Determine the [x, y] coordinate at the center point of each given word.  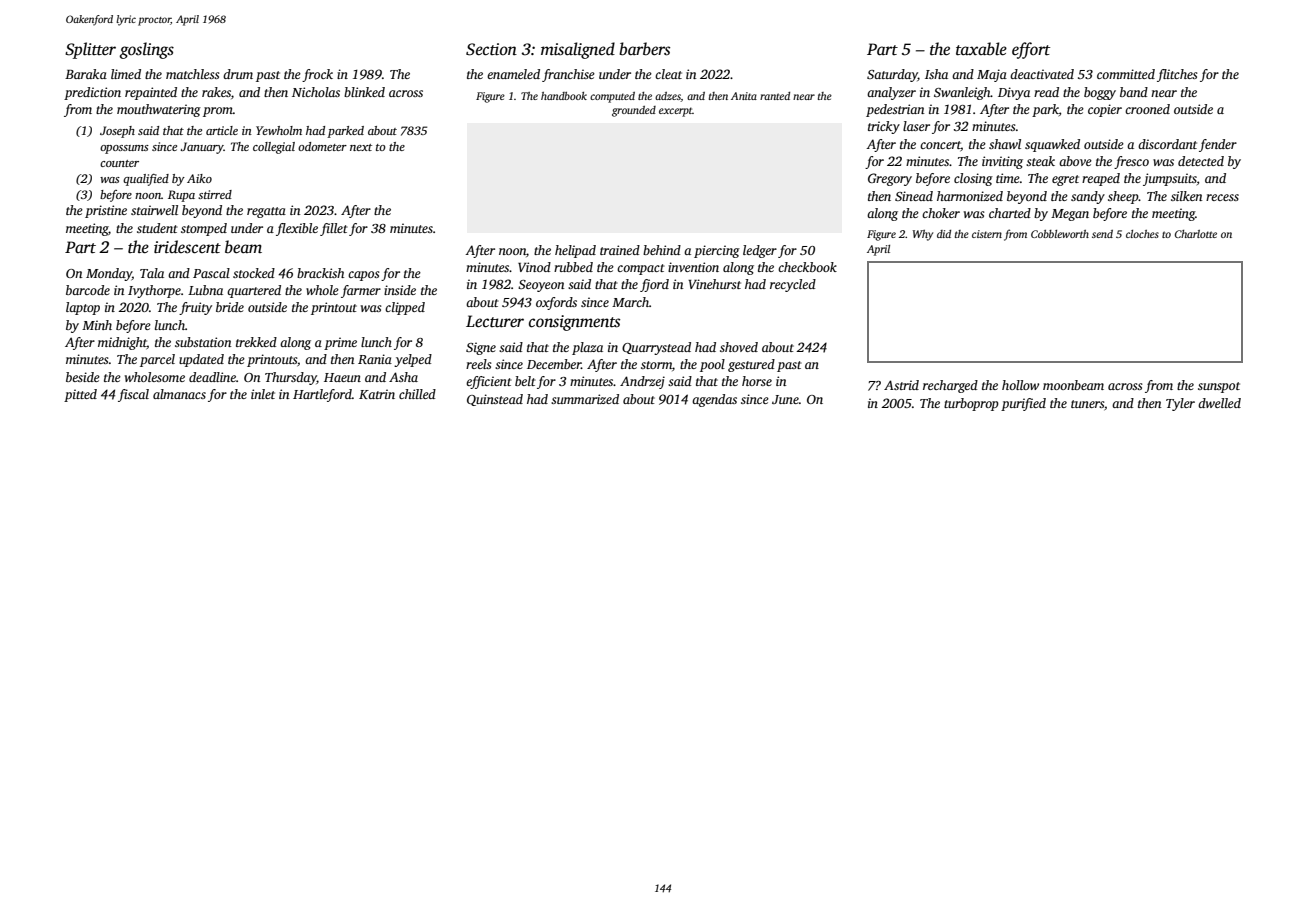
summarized [585, 399]
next [361, 147]
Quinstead [495, 400]
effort [1031, 50]
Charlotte [1196, 234]
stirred [215, 194]
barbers [644, 49]
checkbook [807, 267]
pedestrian [895, 110]
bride [230, 307]
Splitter [90, 50]
